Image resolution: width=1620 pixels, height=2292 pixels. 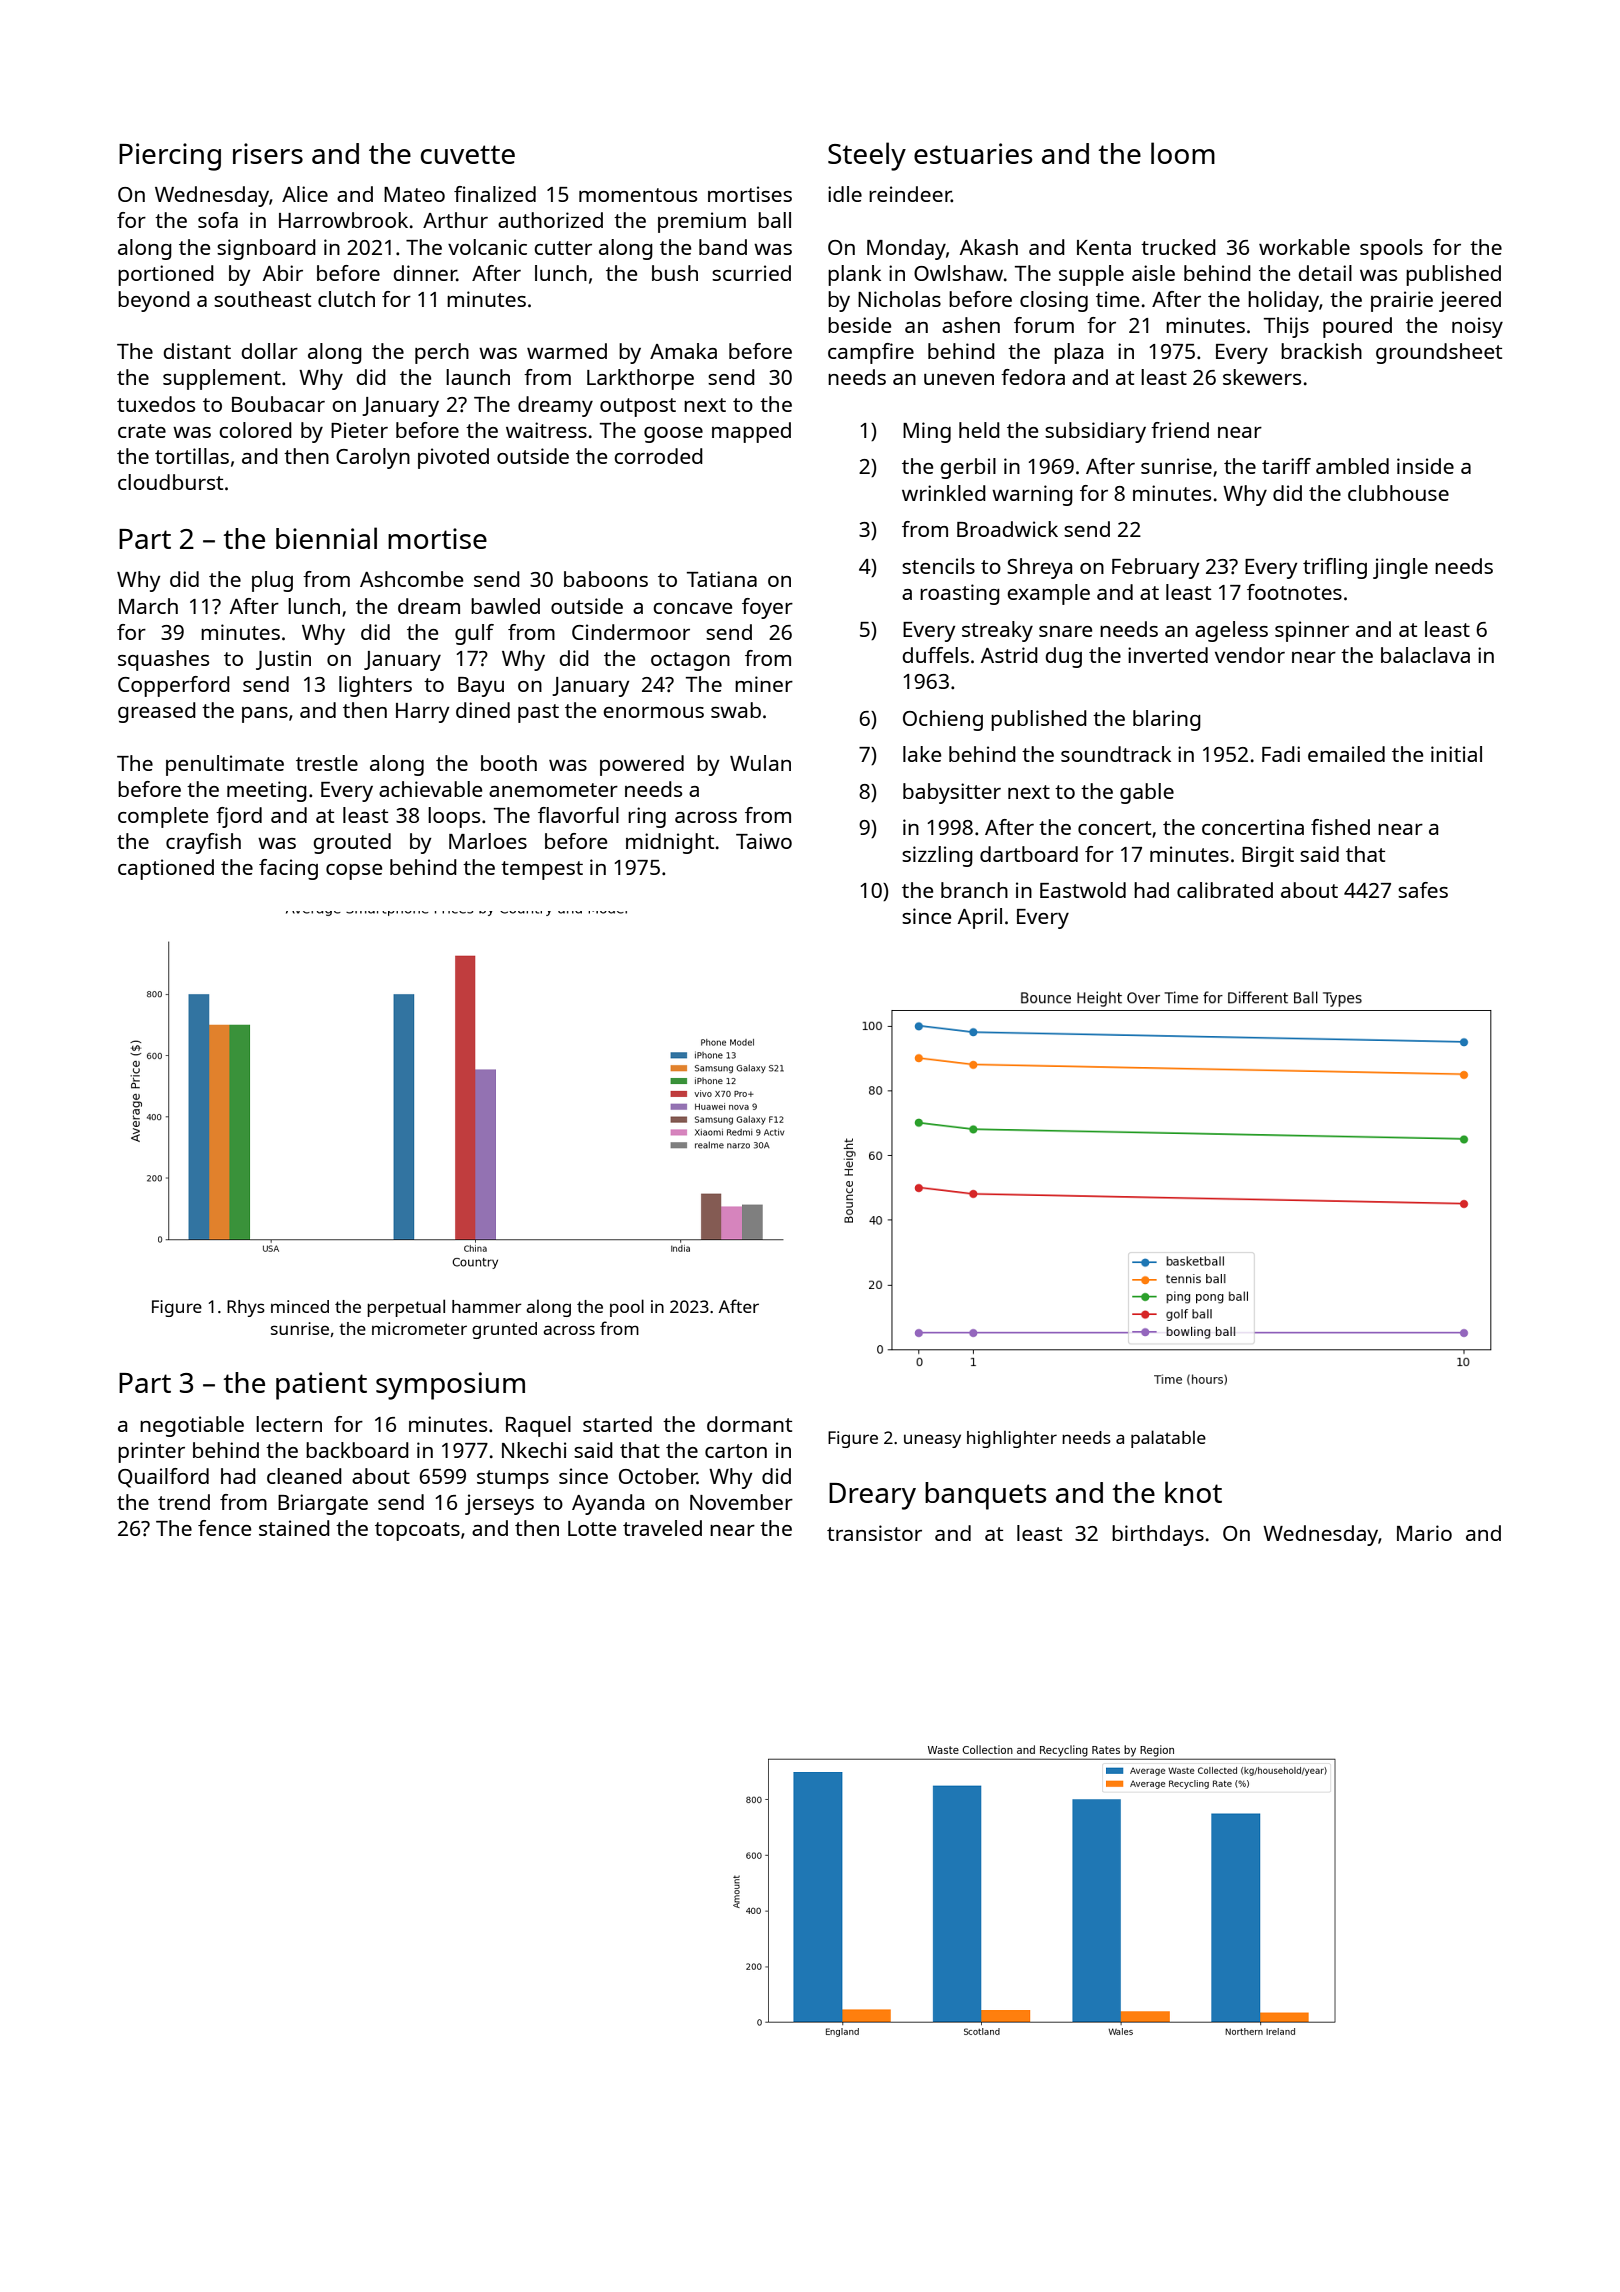 I want to click on Steely, so click(x=867, y=156).
